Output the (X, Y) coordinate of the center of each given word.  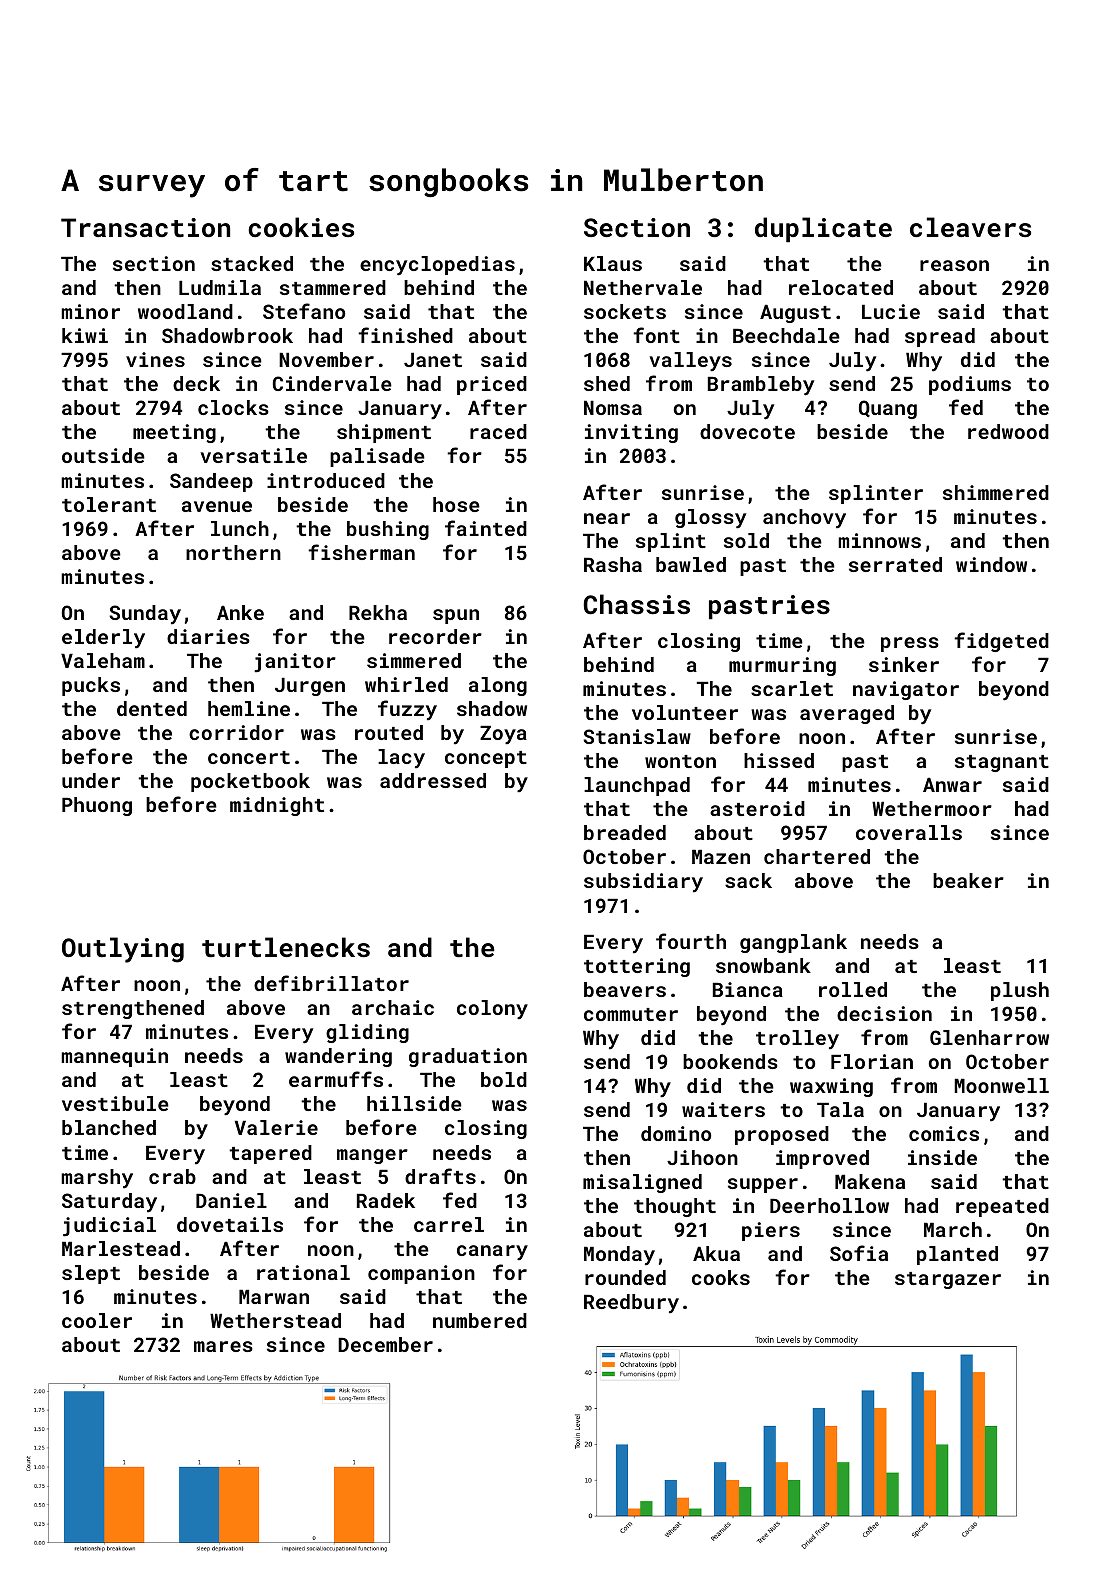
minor (90, 311)
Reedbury (631, 1303)
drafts (440, 1176)
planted (957, 1255)
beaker (968, 880)
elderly (103, 639)
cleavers (970, 227)
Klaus (613, 263)
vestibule (115, 1103)
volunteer (685, 712)
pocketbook (250, 782)
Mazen (721, 857)
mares (223, 1346)
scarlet (792, 688)
